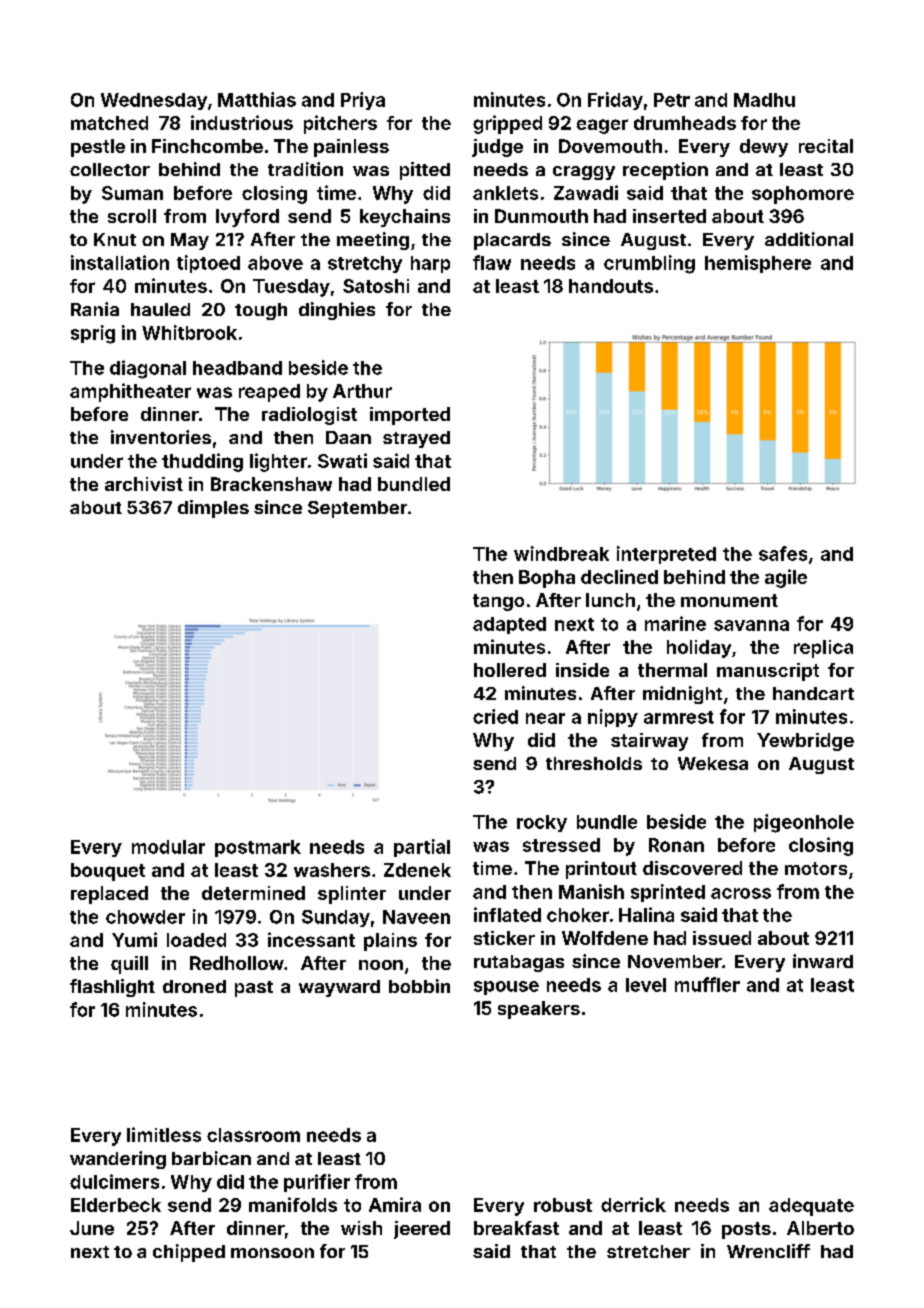 This screenshot has height=1308, width=924. Describe the element at coordinates (317, 1183) in the screenshot. I see `purifier` at that location.
